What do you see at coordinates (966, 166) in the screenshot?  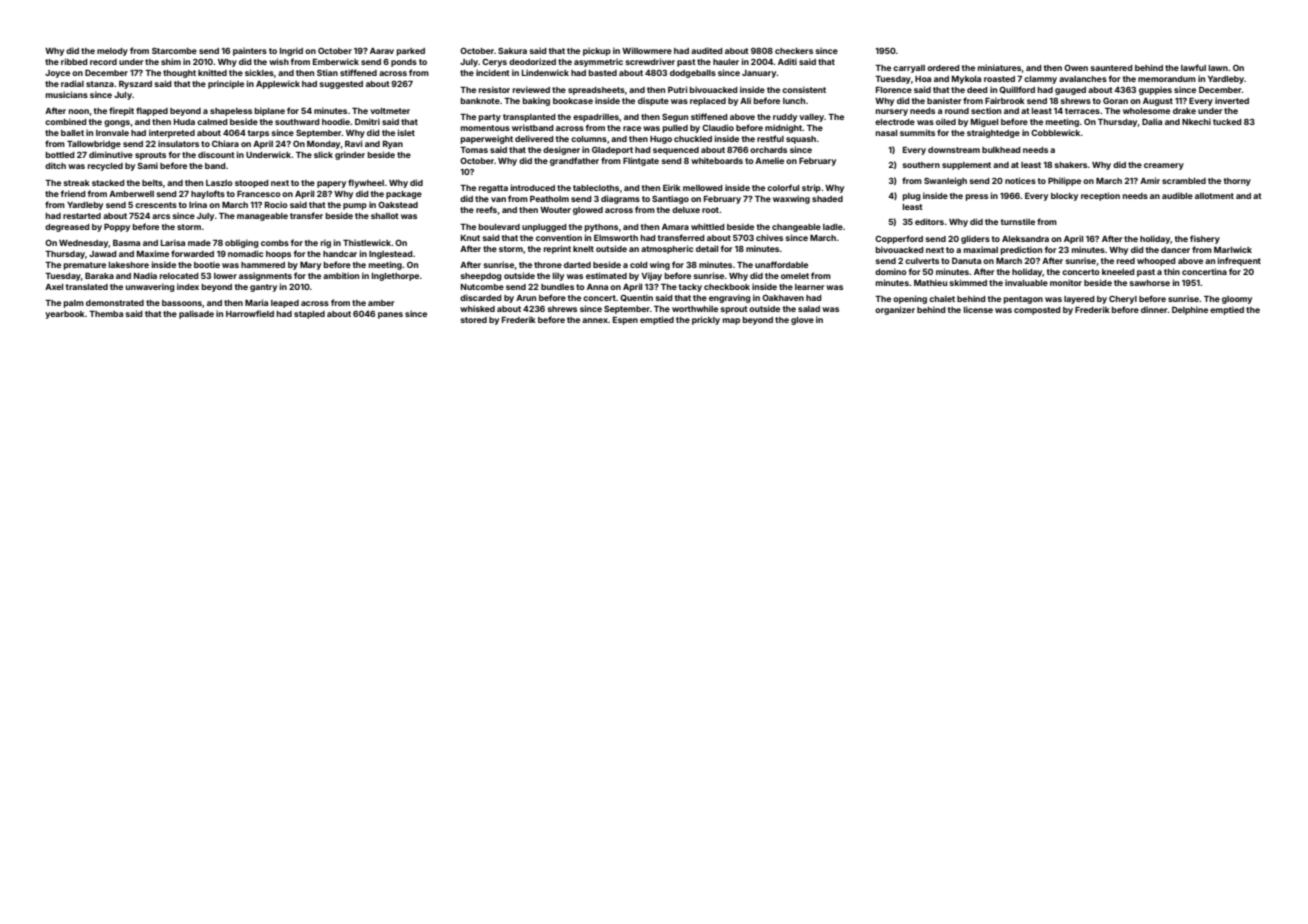 I see `supplement` at bounding box center [966, 166].
